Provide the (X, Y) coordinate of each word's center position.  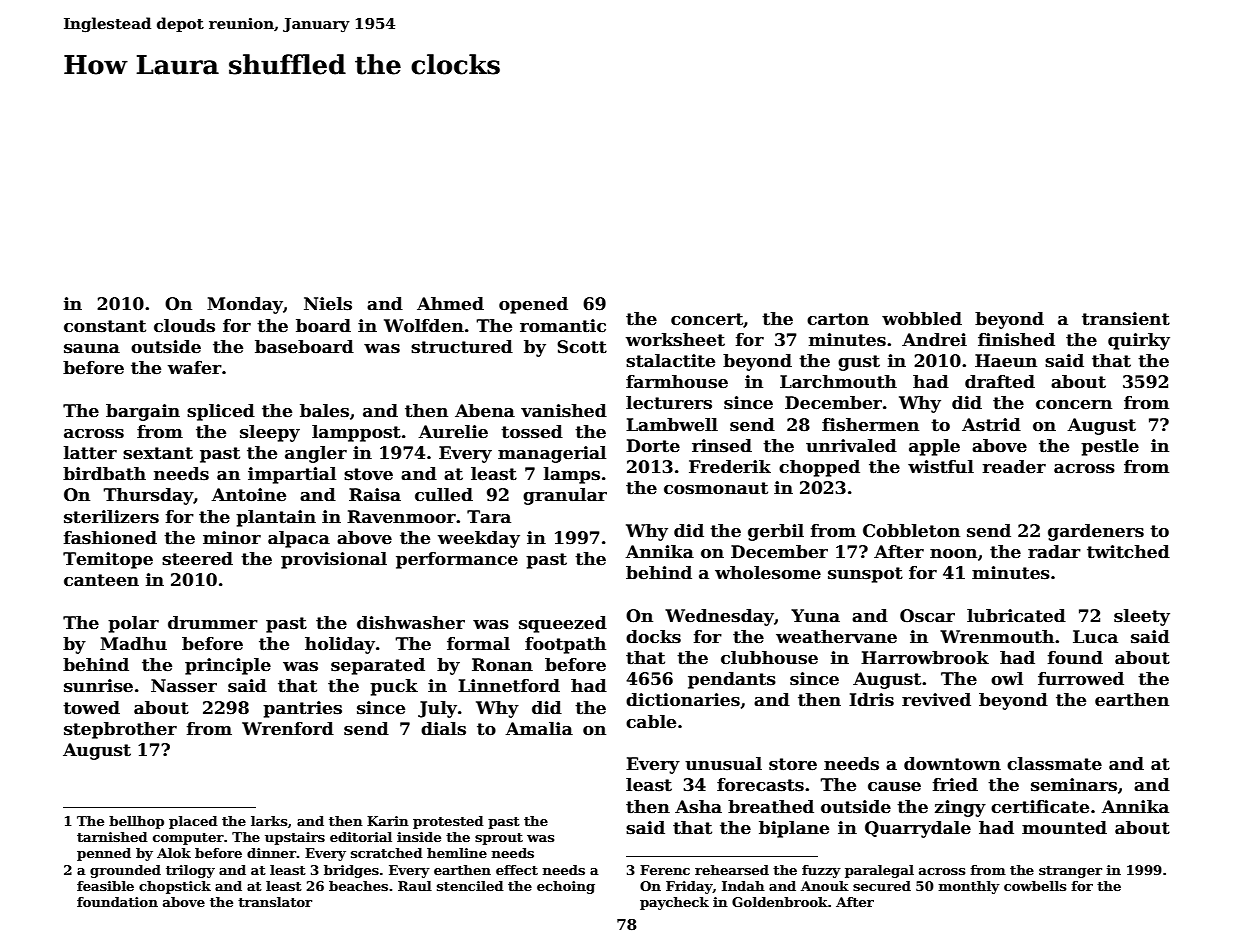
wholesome (768, 573)
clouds (184, 326)
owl (1007, 679)
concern (1074, 405)
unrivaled (851, 446)
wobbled (922, 319)
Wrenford (288, 729)
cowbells (1035, 886)
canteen (101, 580)
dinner (271, 853)
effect (517, 870)
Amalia (539, 729)
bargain (143, 412)
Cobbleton (911, 531)
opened (533, 305)
